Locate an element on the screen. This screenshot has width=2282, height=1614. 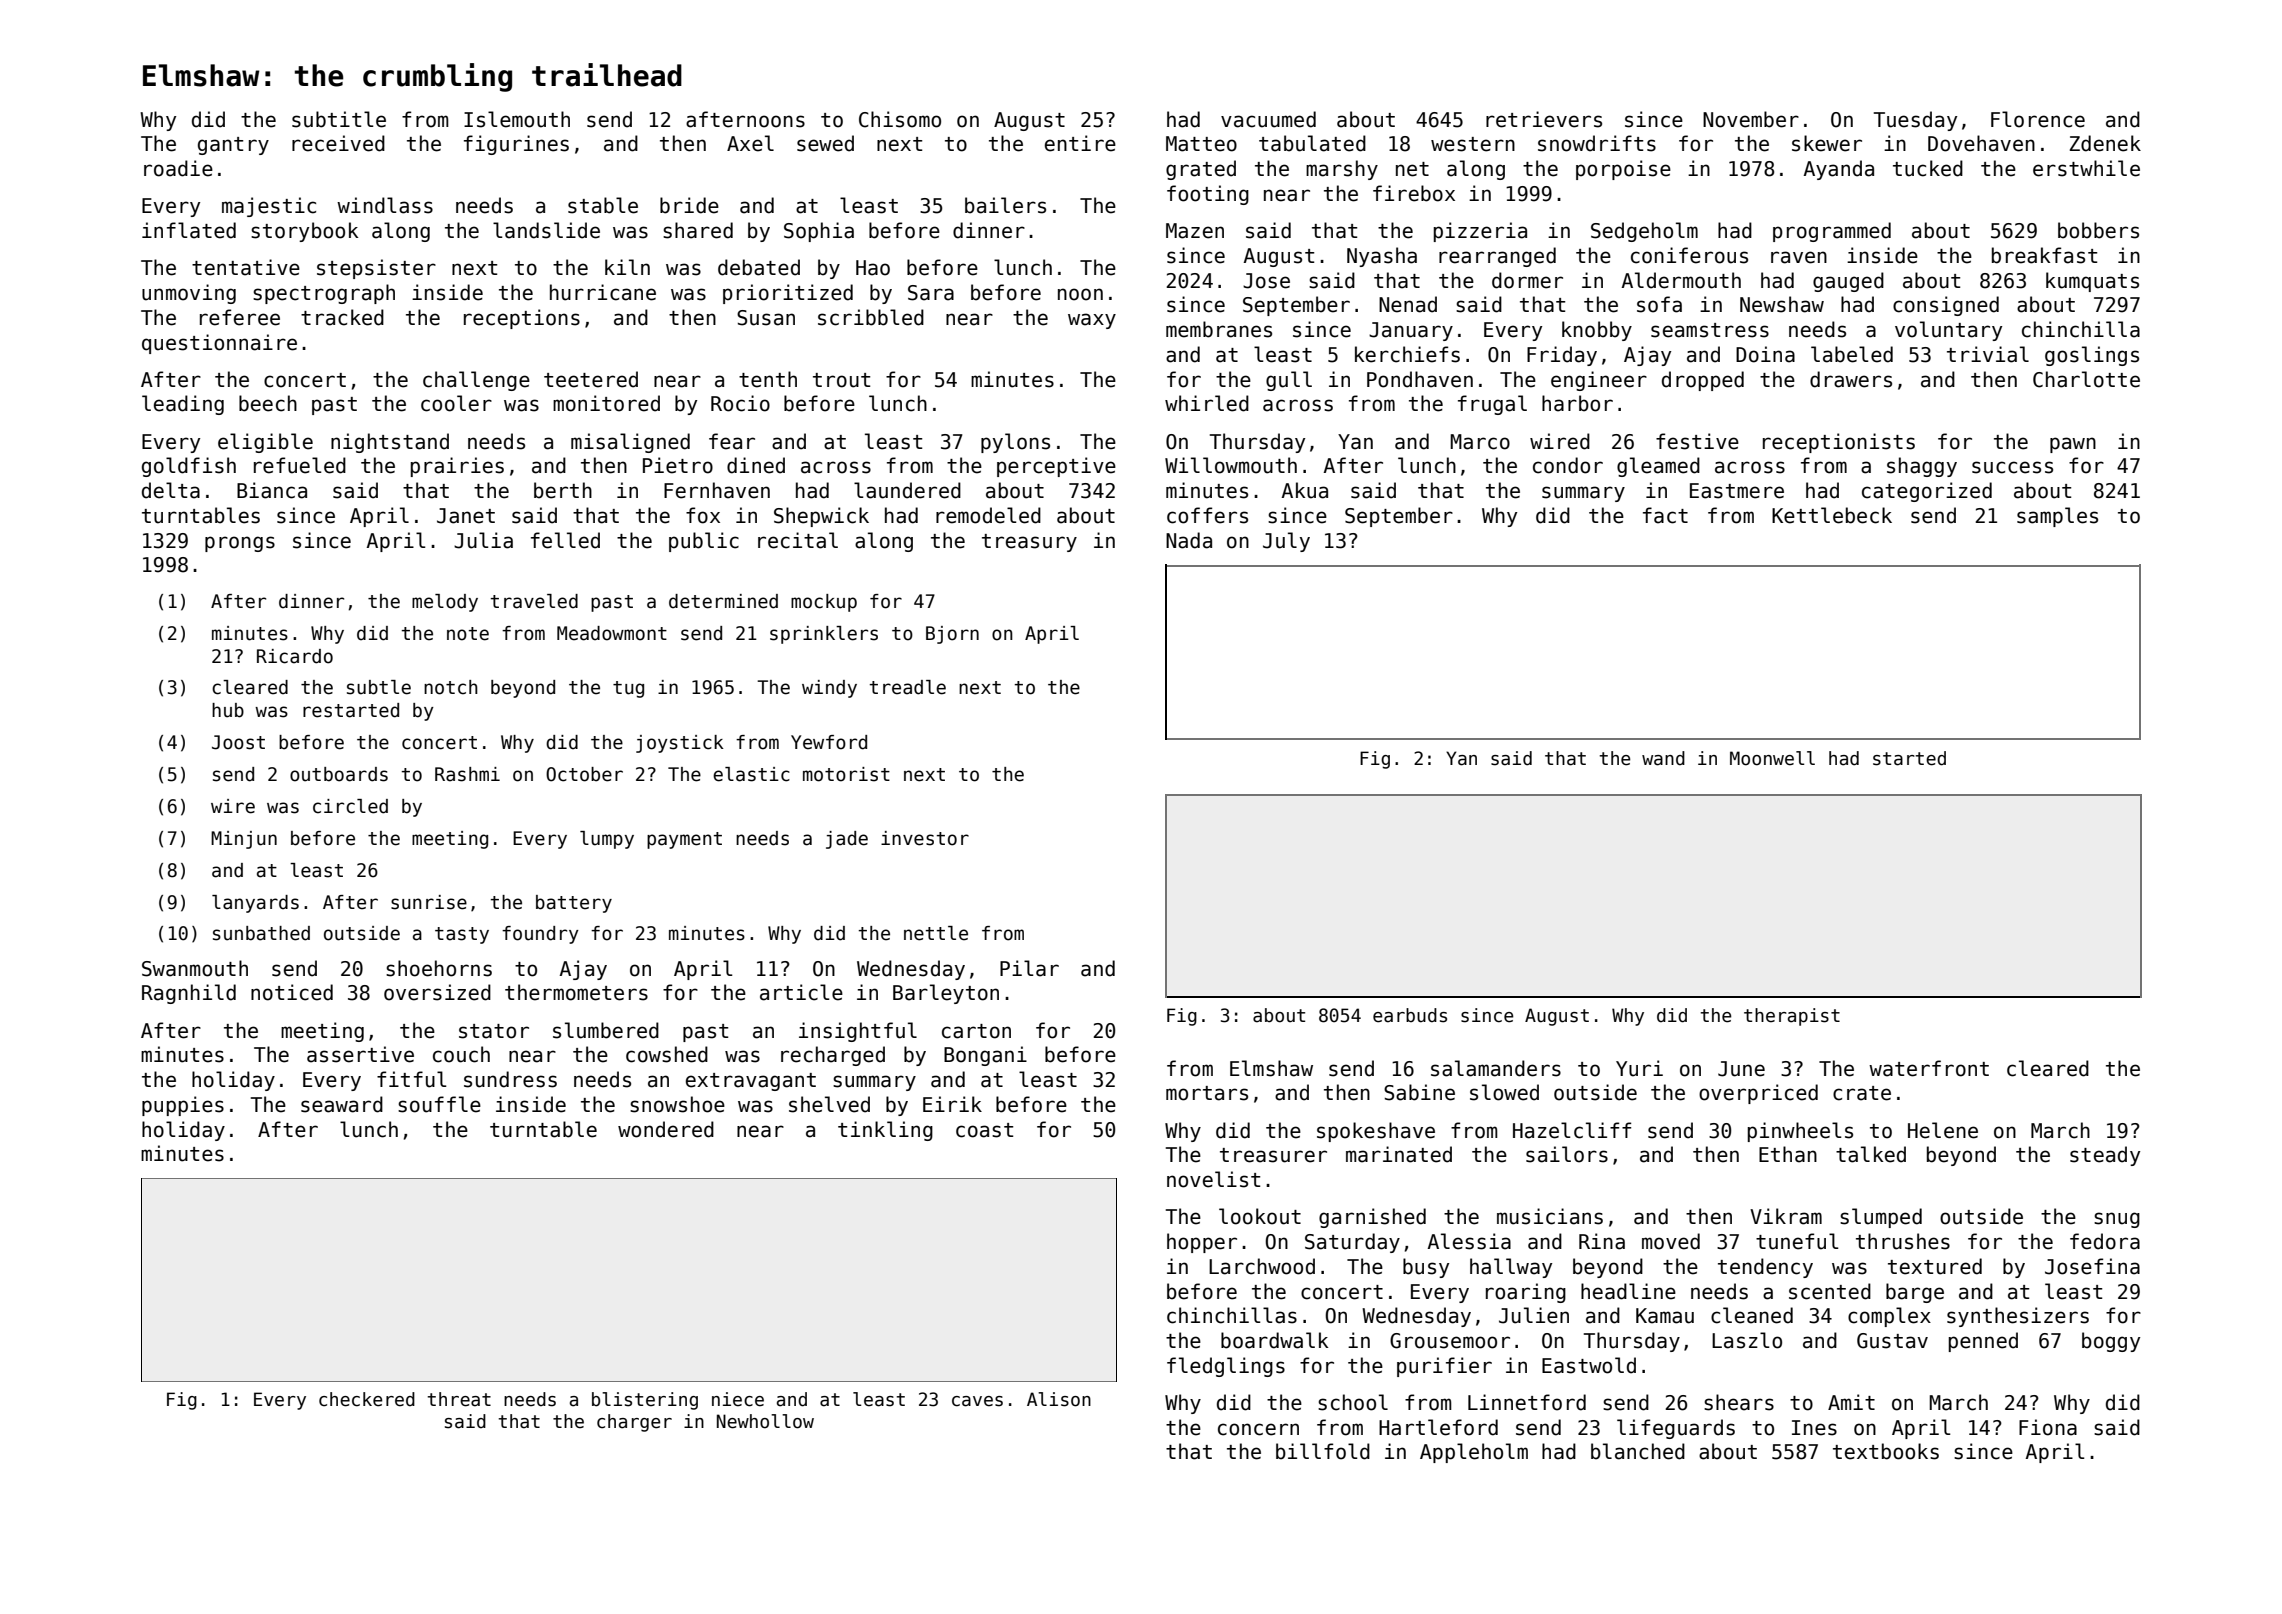
Tuesday is located at coordinates (1915, 121).
